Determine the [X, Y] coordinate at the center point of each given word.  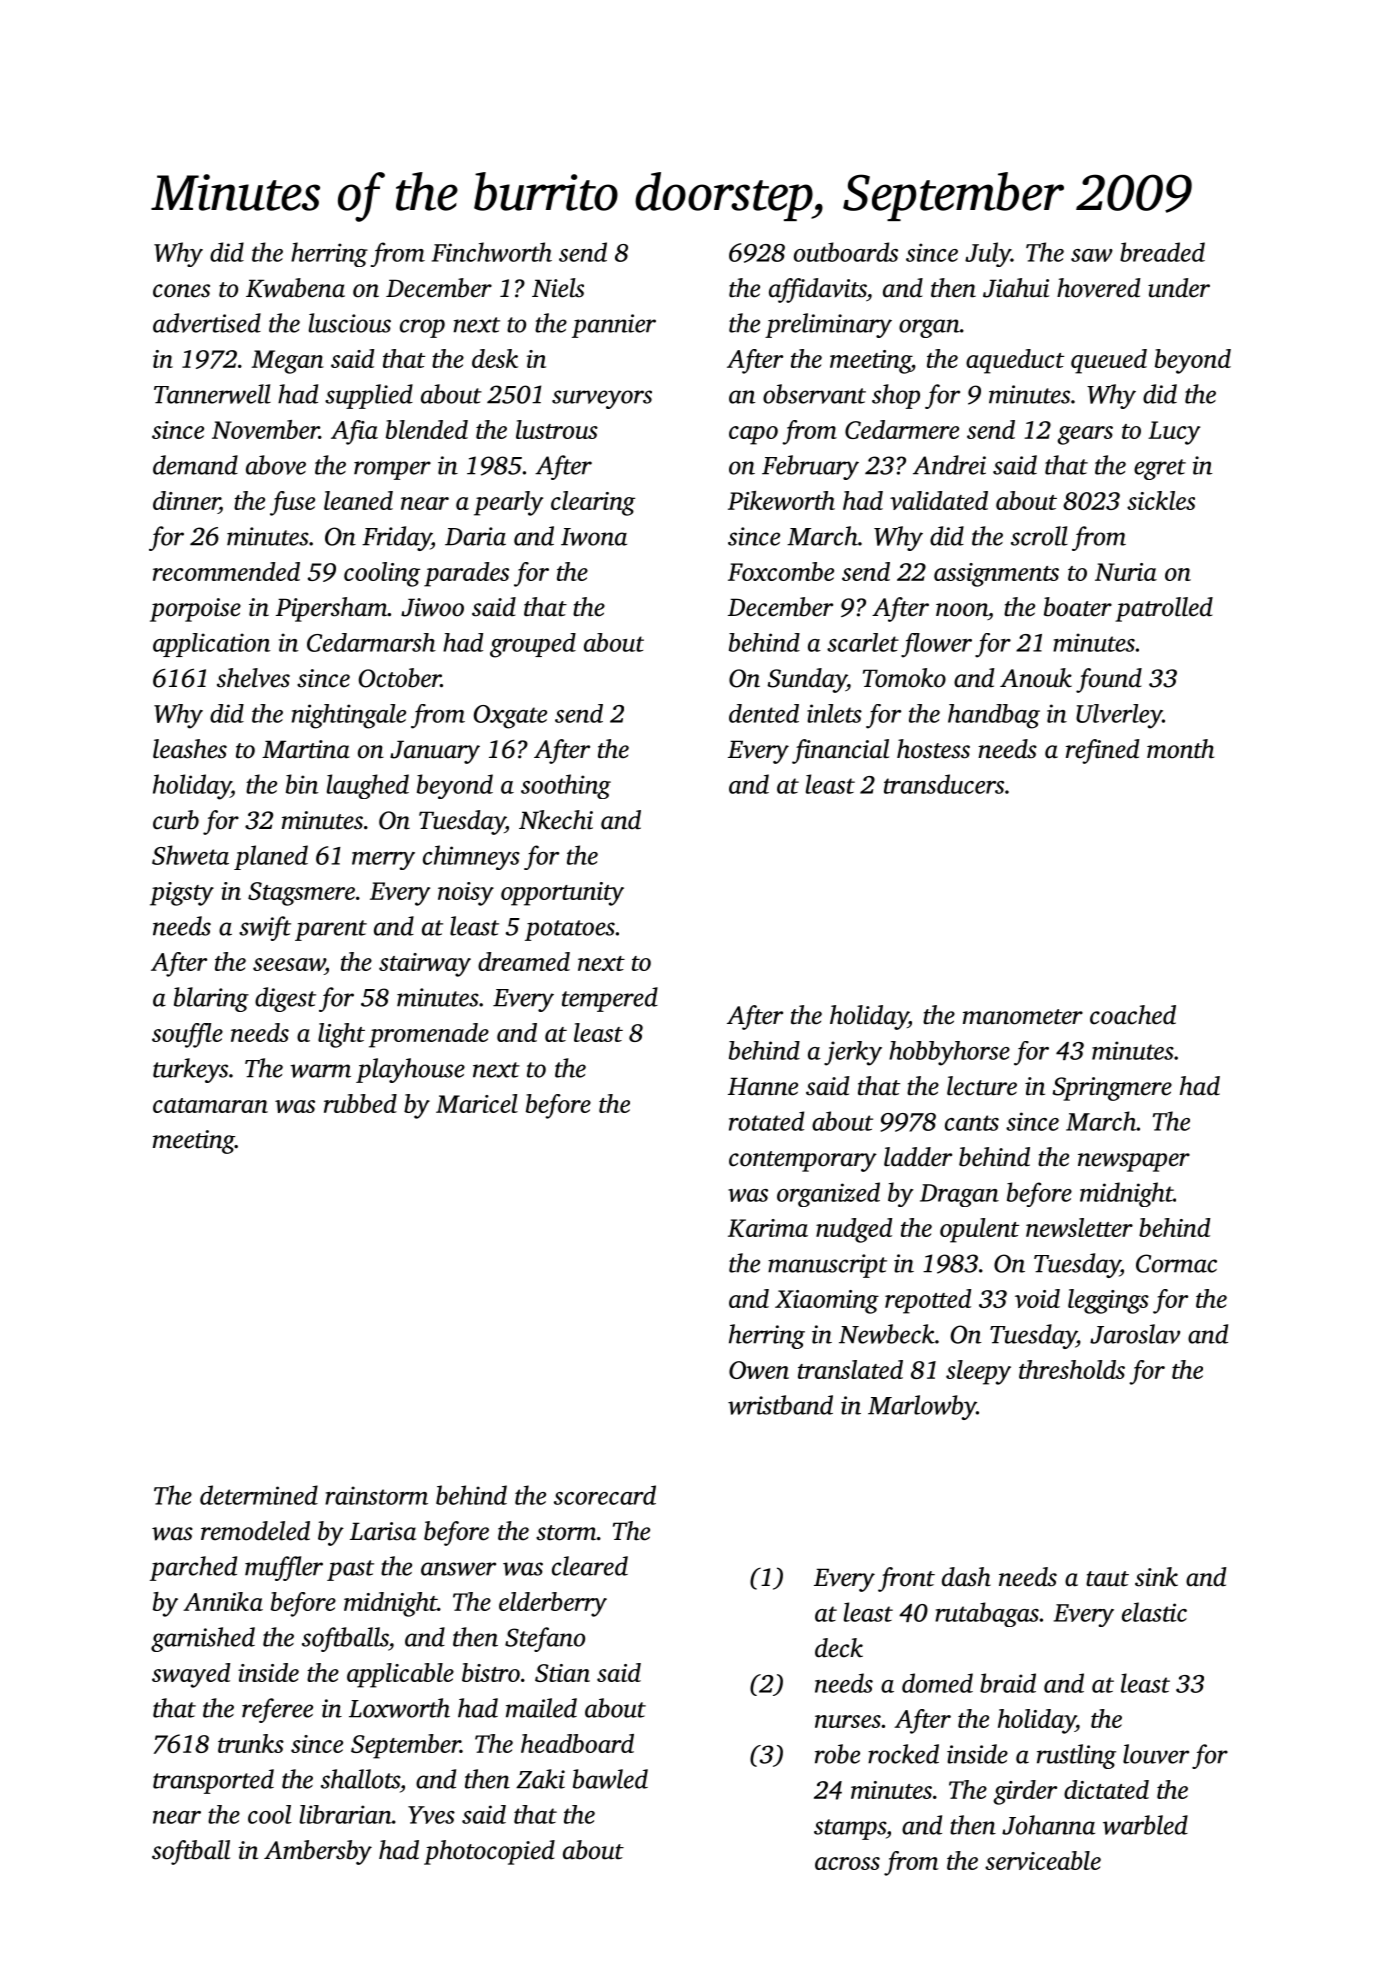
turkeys [190, 1070]
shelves [253, 678]
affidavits [817, 290]
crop [422, 328]
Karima [768, 1228]
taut [1107, 1579]
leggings [1108, 1301]
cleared [590, 1566]
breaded [1162, 252]
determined [259, 1495]
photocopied [489, 1852]
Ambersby [318, 1852]
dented [764, 713]
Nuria [1126, 572]
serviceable [1043, 1860]
